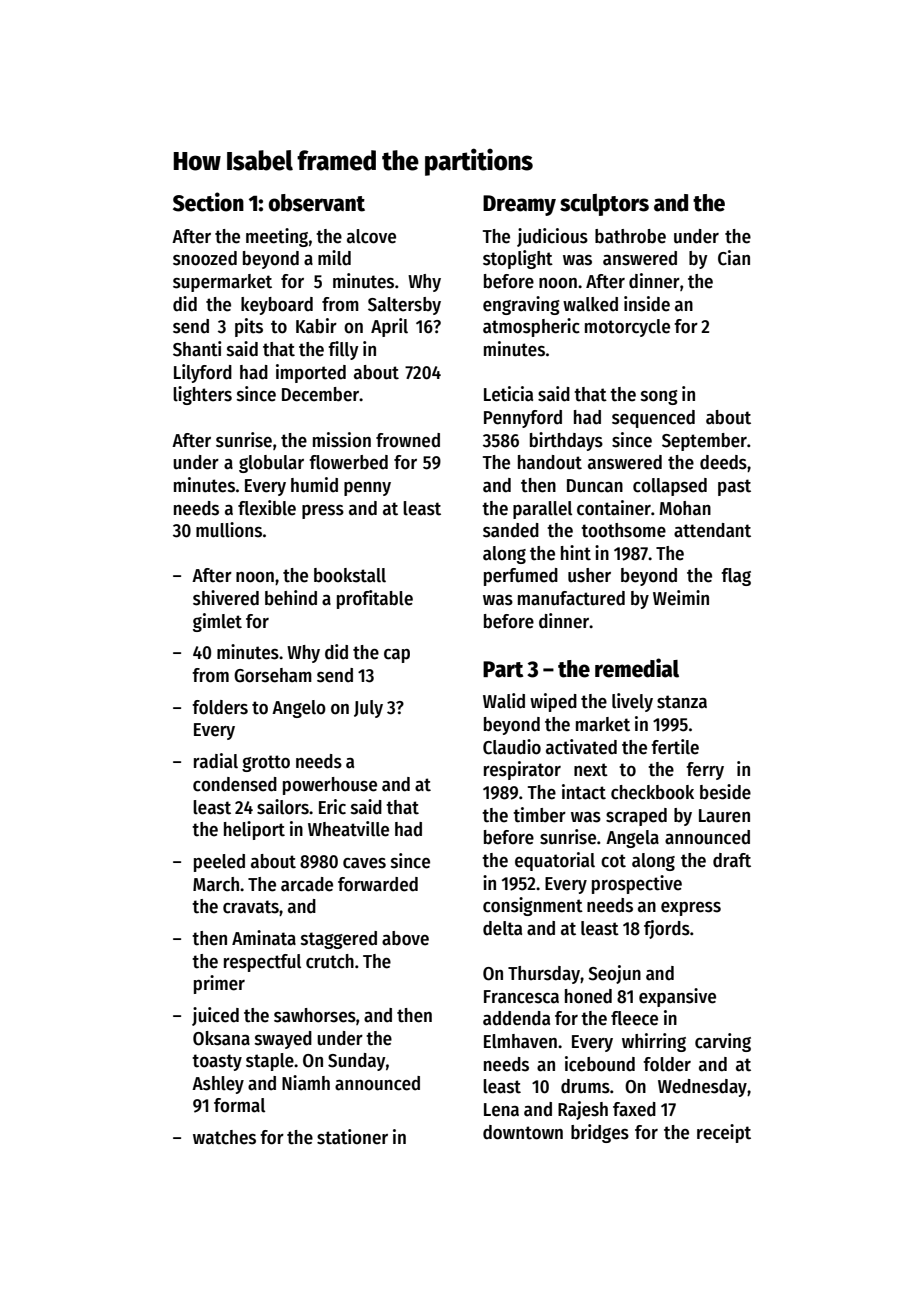  I want to click on observant, so click(317, 203).
